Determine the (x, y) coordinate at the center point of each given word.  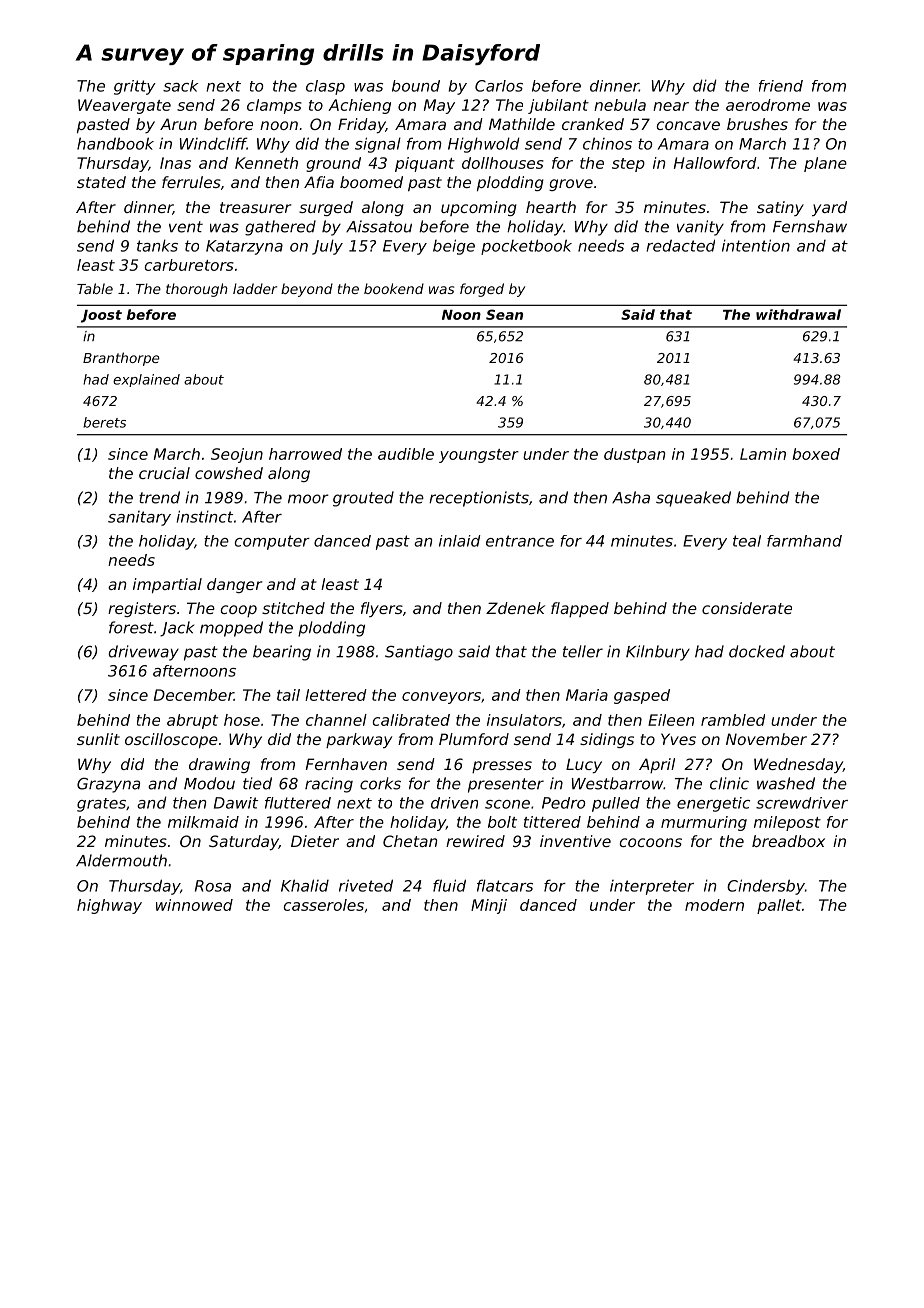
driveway (144, 653)
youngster (479, 456)
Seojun (237, 455)
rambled (733, 720)
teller (583, 651)
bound (416, 86)
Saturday (244, 842)
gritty (135, 87)
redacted (680, 245)
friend (781, 86)
